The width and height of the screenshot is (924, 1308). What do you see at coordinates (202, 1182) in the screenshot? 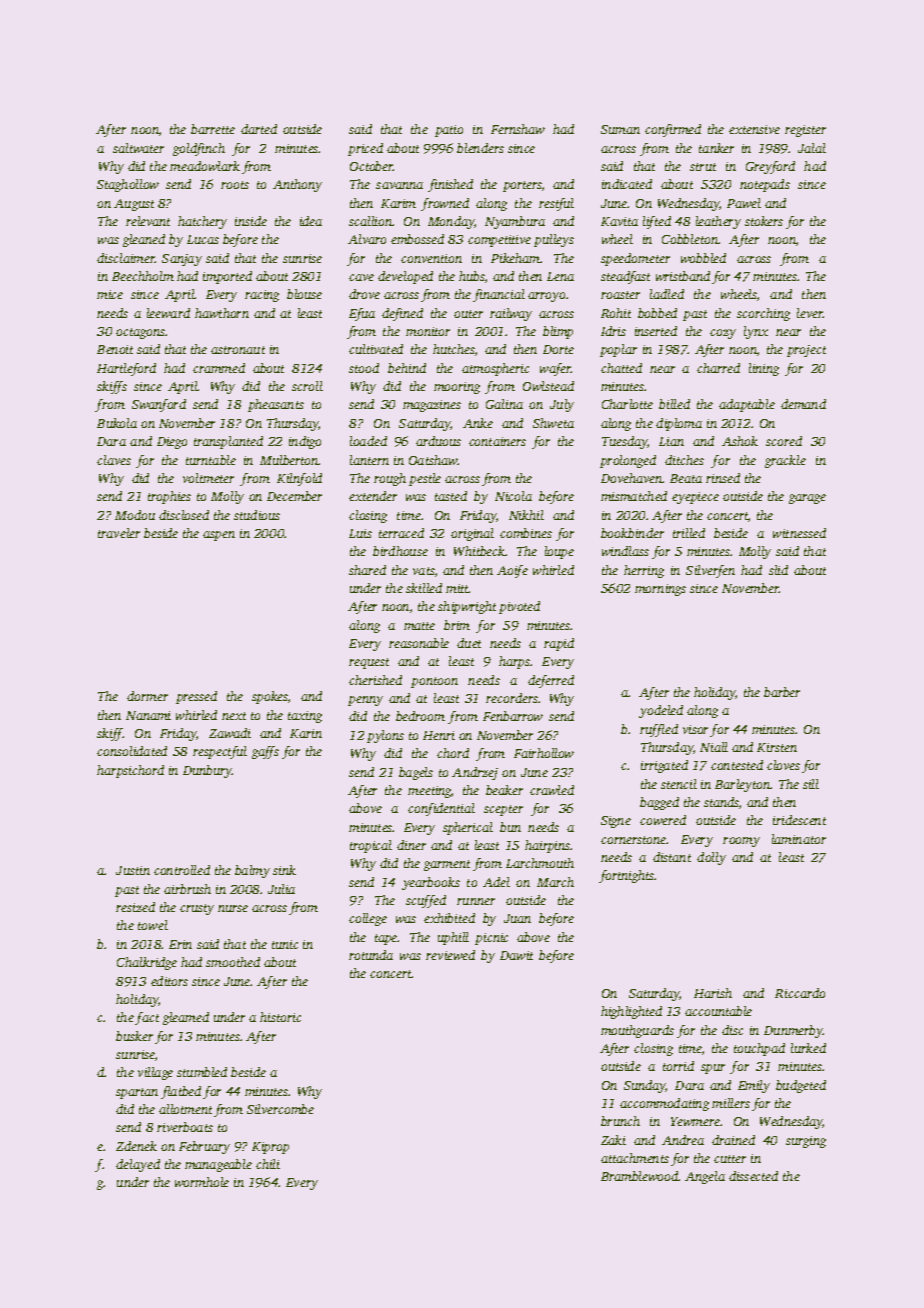
I see `wormhole` at bounding box center [202, 1182].
